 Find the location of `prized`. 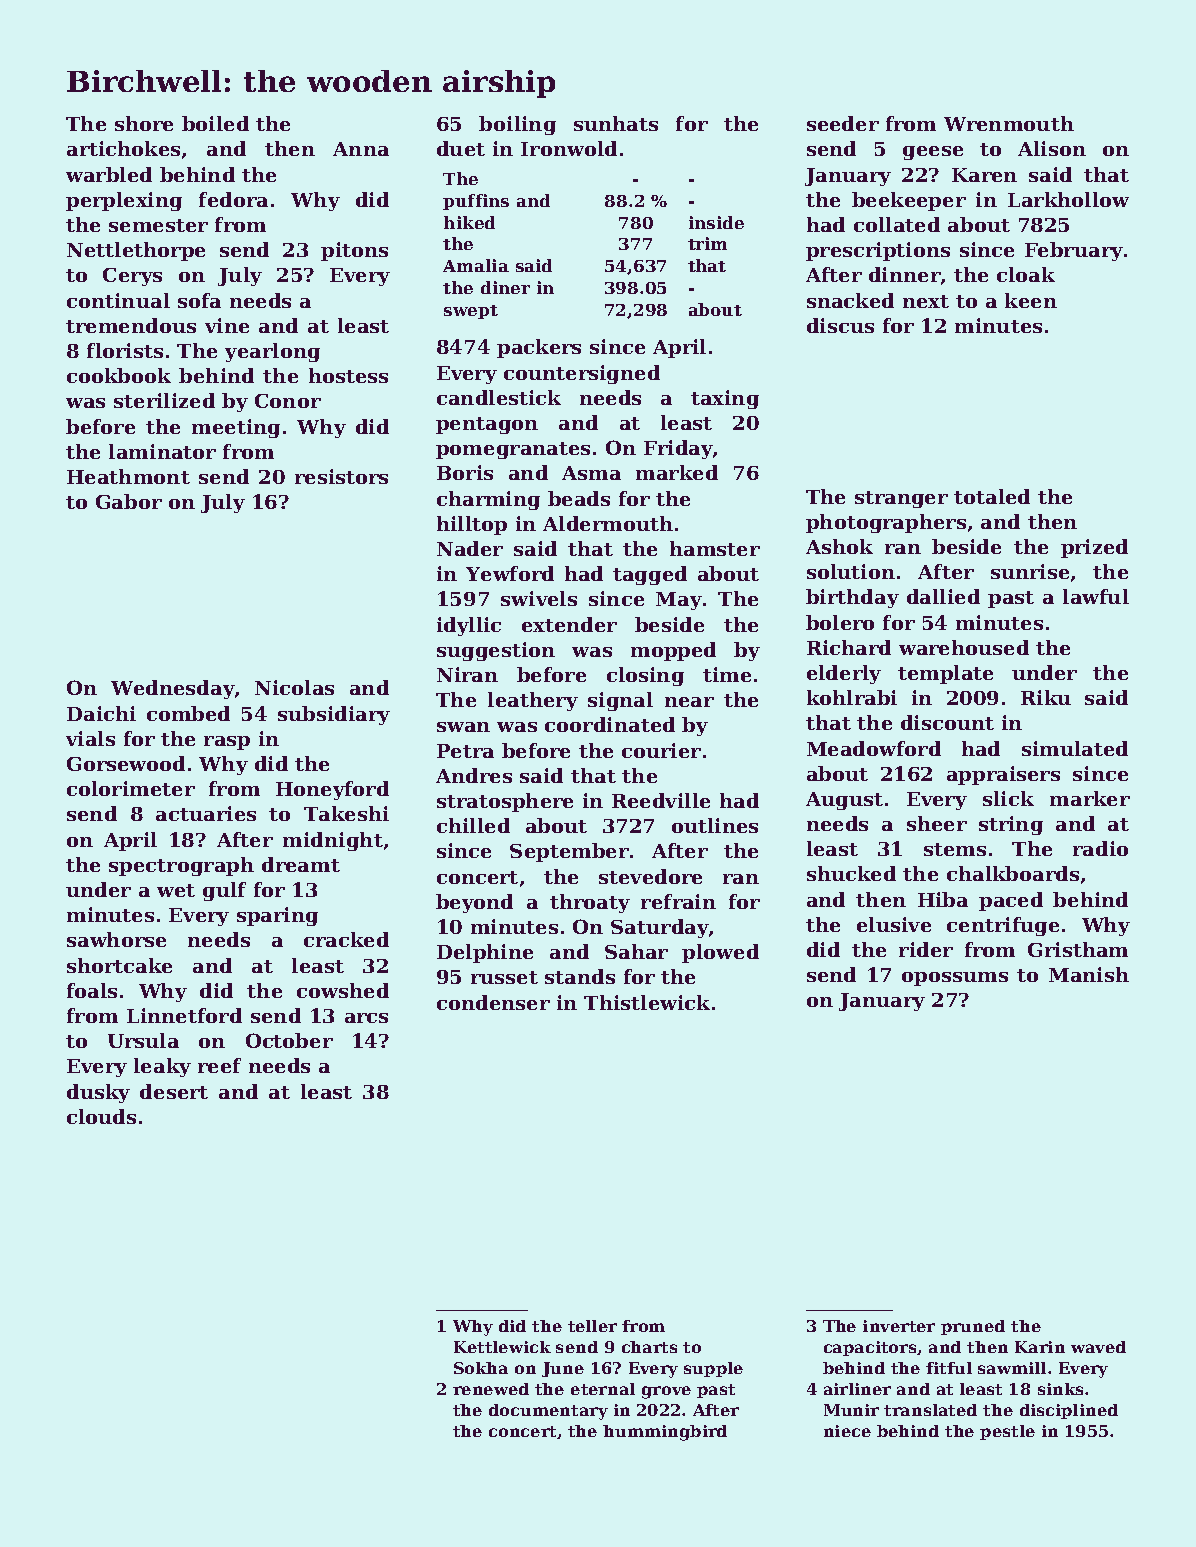

prized is located at coordinates (1094, 548).
